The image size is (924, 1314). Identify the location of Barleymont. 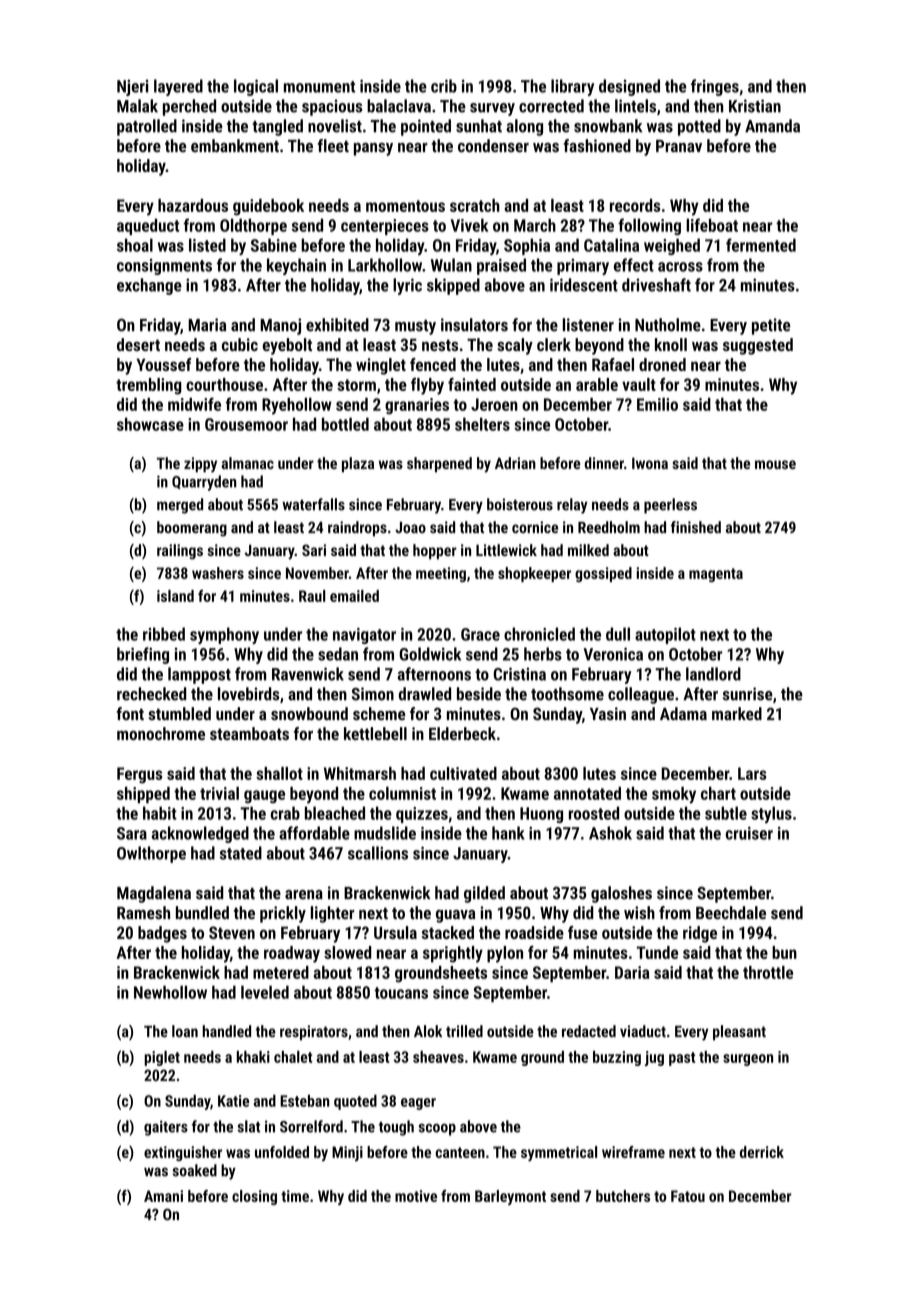
(510, 1197).
